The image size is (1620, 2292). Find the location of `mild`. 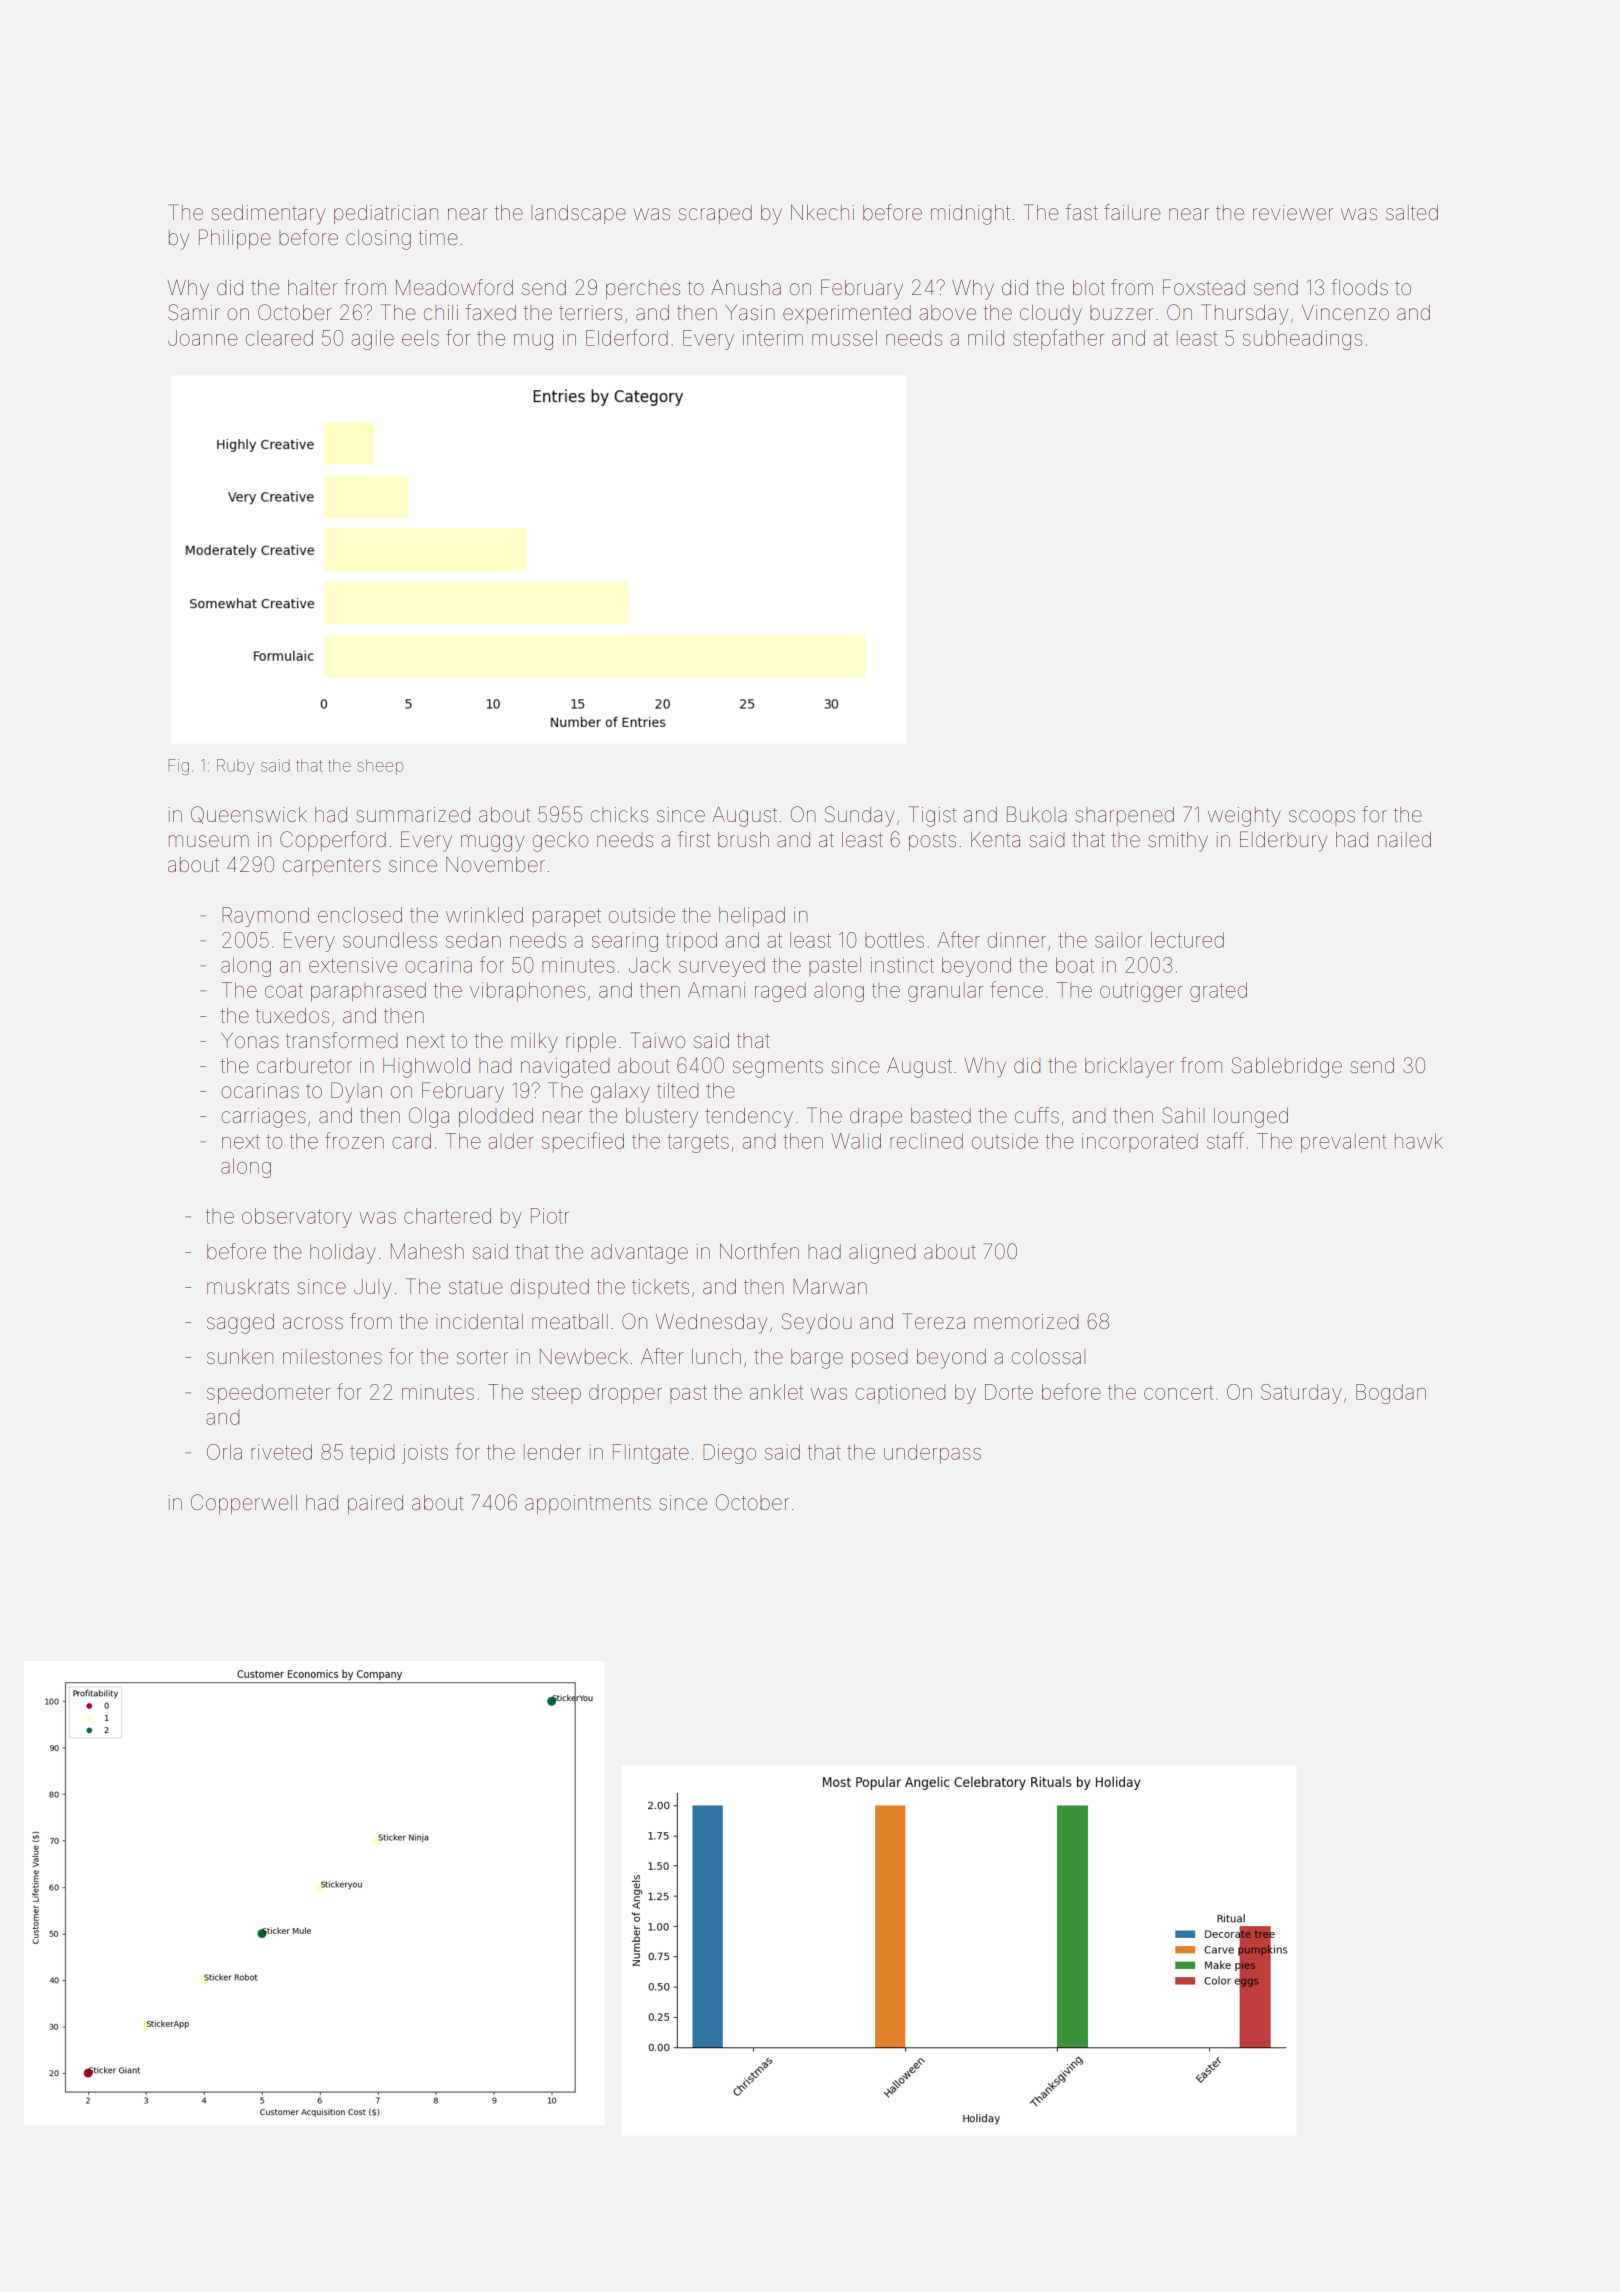

mild is located at coordinates (986, 338).
